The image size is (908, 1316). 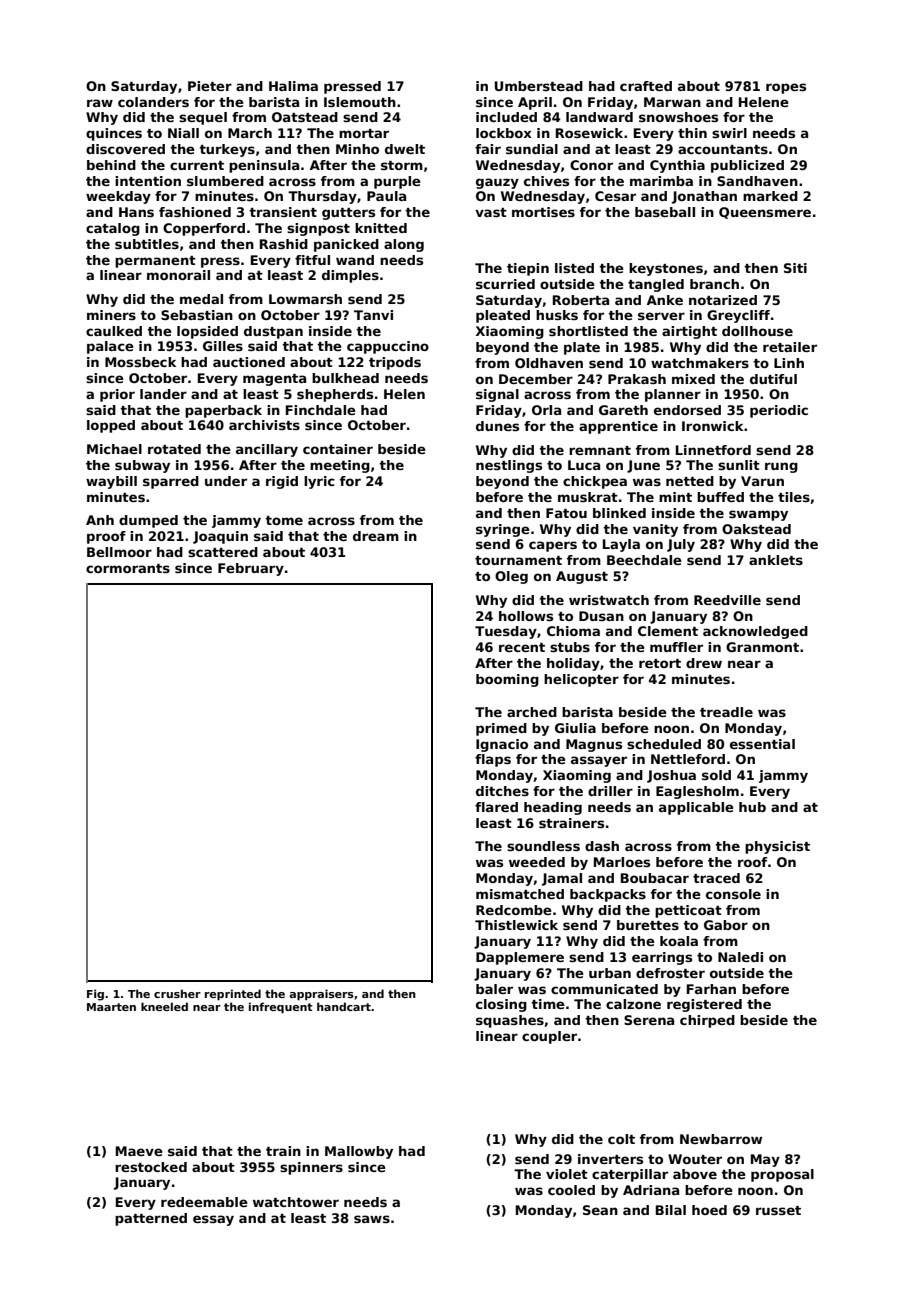 I want to click on Mallowby, so click(x=359, y=1152).
